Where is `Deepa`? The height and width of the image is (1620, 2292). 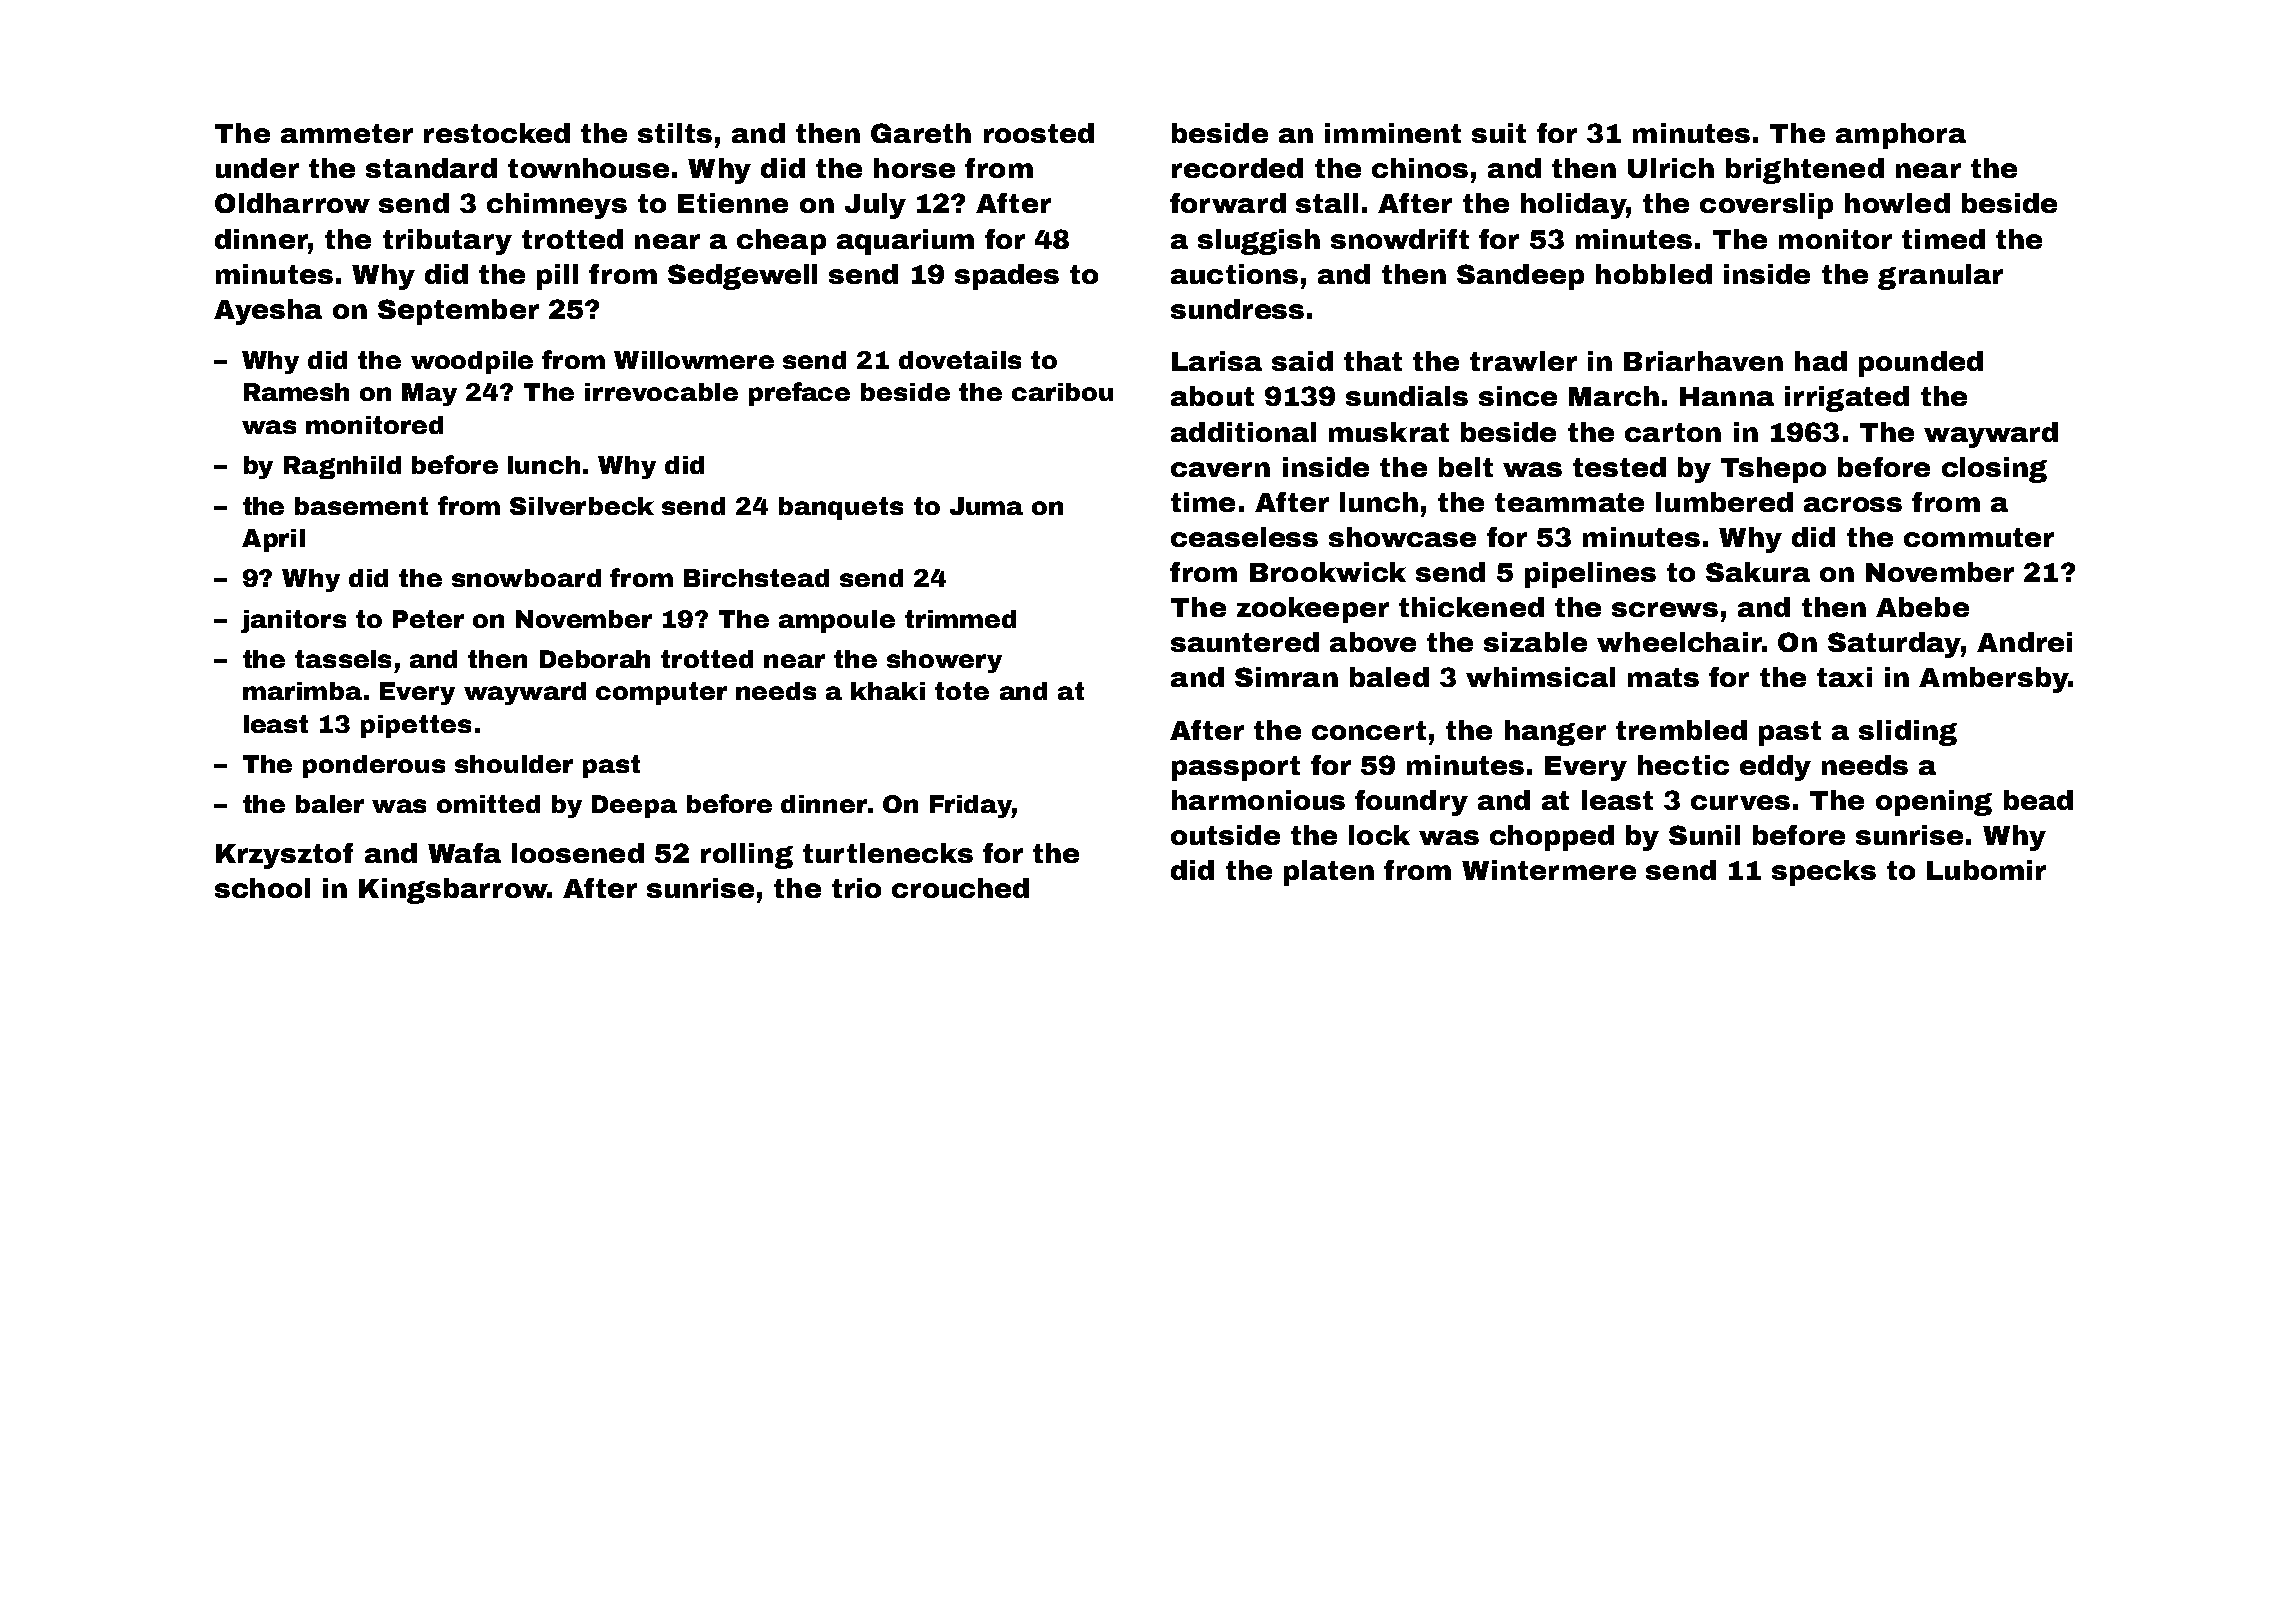
Deepa is located at coordinates (634, 806).
